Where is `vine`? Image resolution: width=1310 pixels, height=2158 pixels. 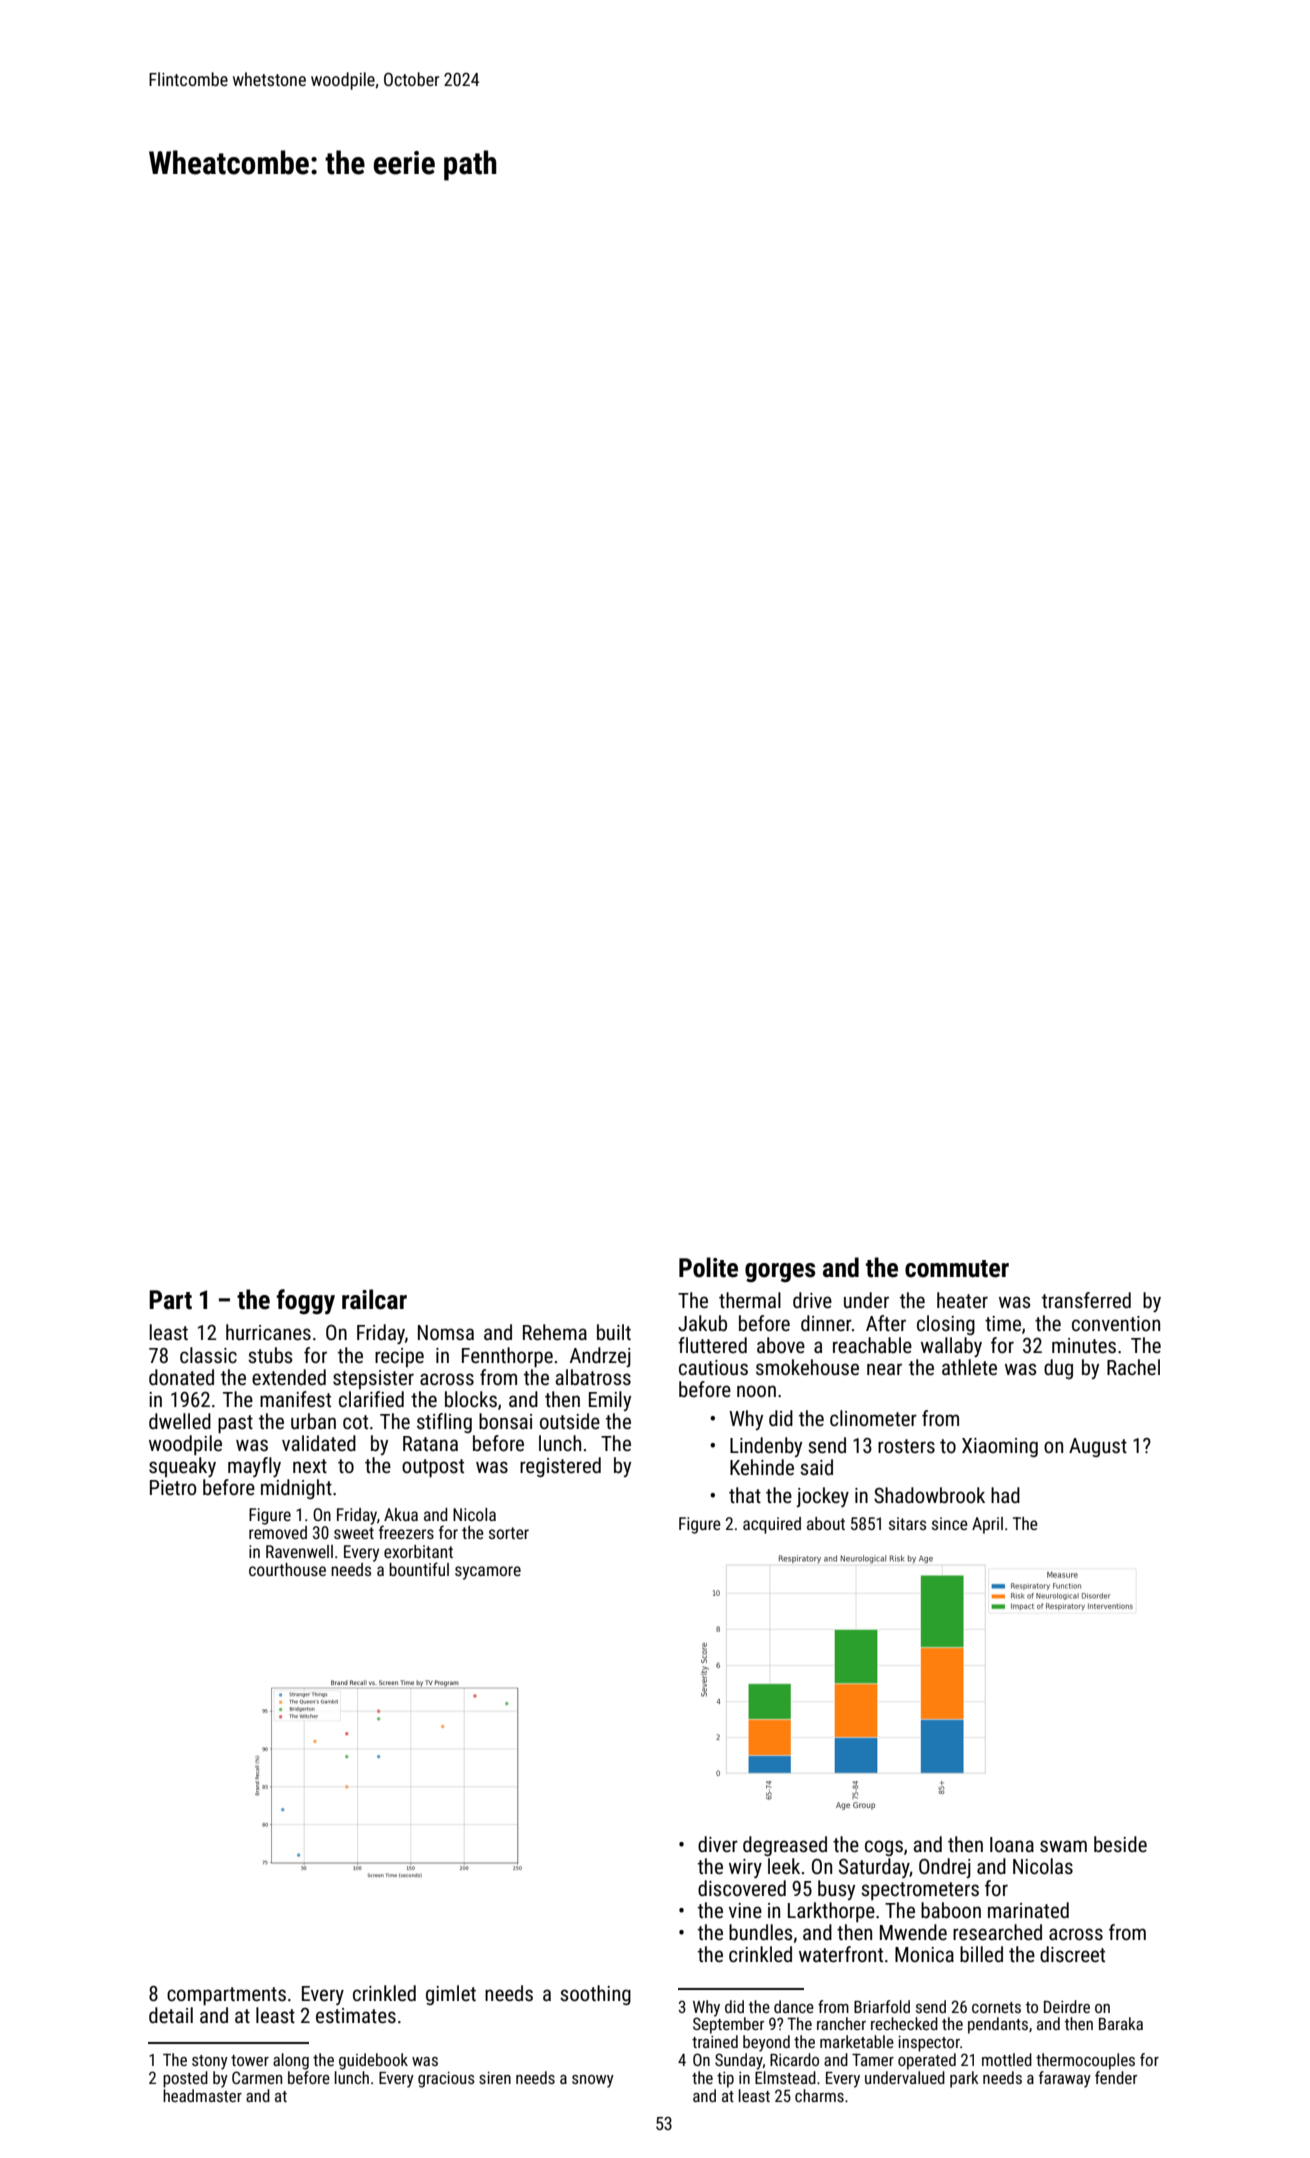 vine is located at coordinates (745, 1911).
